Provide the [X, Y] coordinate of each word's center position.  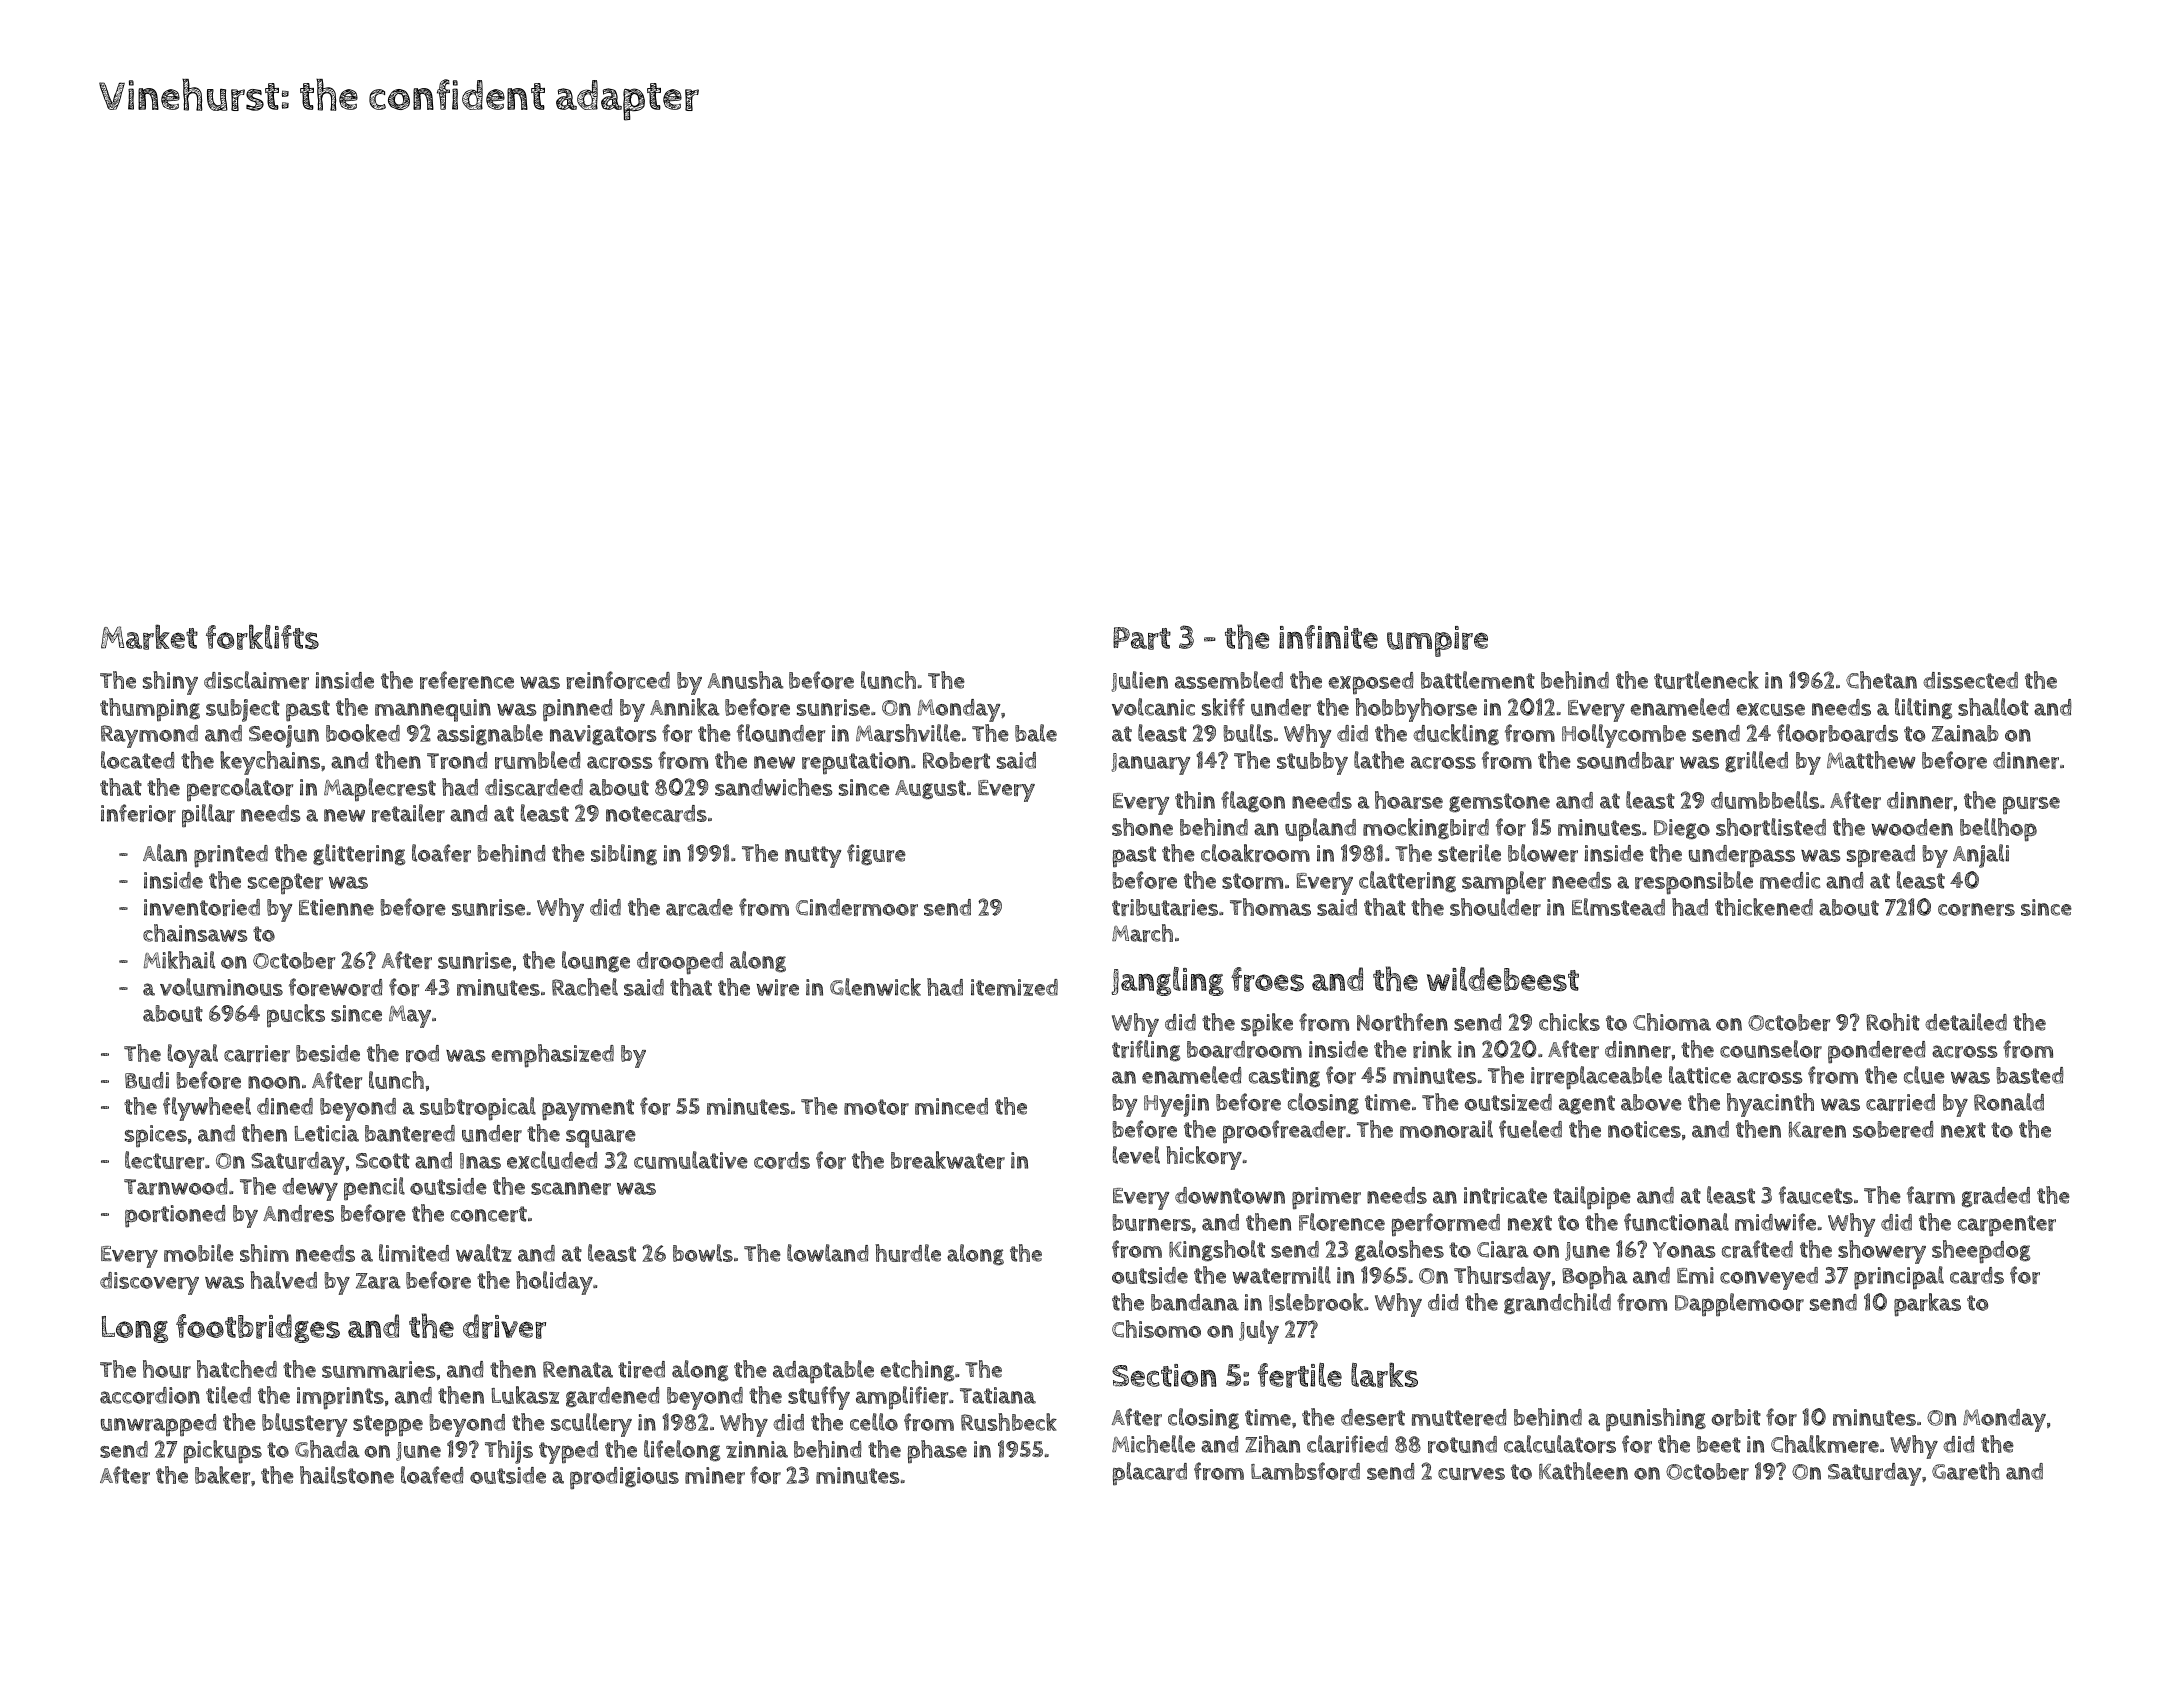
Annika [685, 707]
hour [167, 1369]
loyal [193, 1056]
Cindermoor [857, 907]
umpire [1437, 641]
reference [467, 680]
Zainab [1965, 733]
